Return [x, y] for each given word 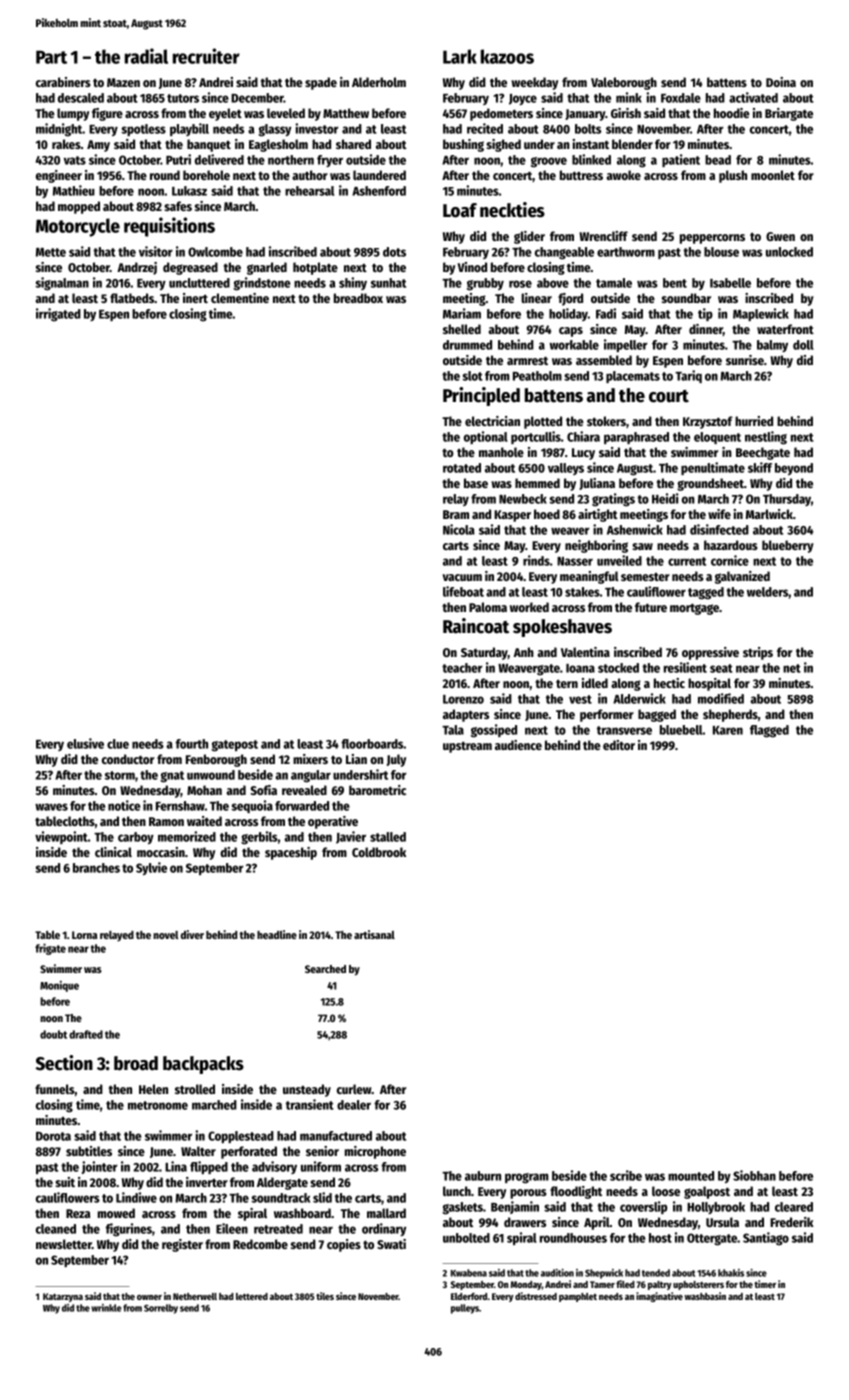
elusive [85, 743]
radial [146, 56]
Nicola [459, 529]
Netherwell [195, 1296]
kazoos [507, 56]
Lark [460, 56]
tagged [706, 593]
